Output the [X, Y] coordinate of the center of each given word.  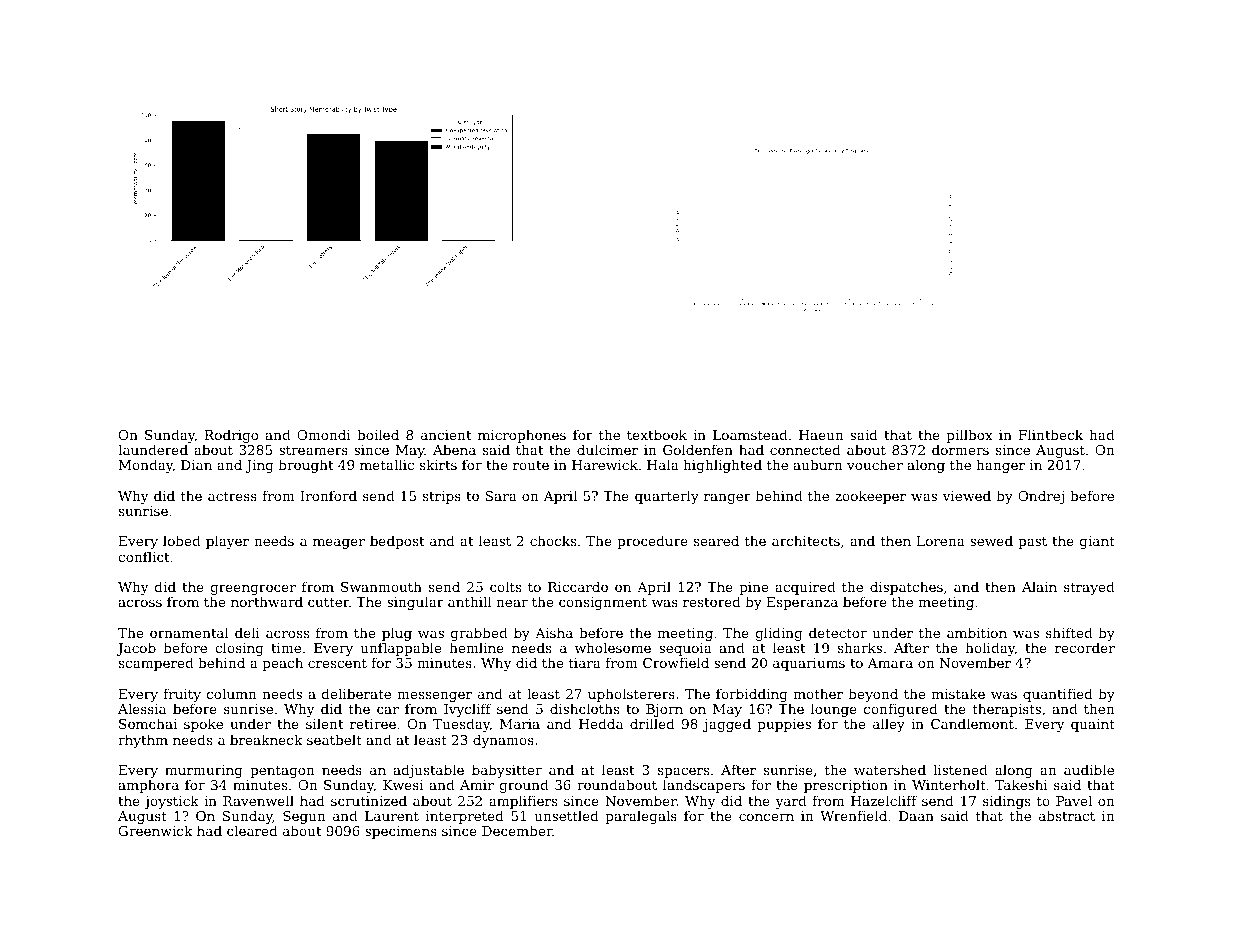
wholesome [613, 647]
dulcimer [607, 449]
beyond [873, 695]
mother [818, 693]
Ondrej [1041, 497]
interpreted [465, 817]
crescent [337, 663]
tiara [585, 663]
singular [415, 603]
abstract [1067, 815]
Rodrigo [231, 436]
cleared [252, 830]
